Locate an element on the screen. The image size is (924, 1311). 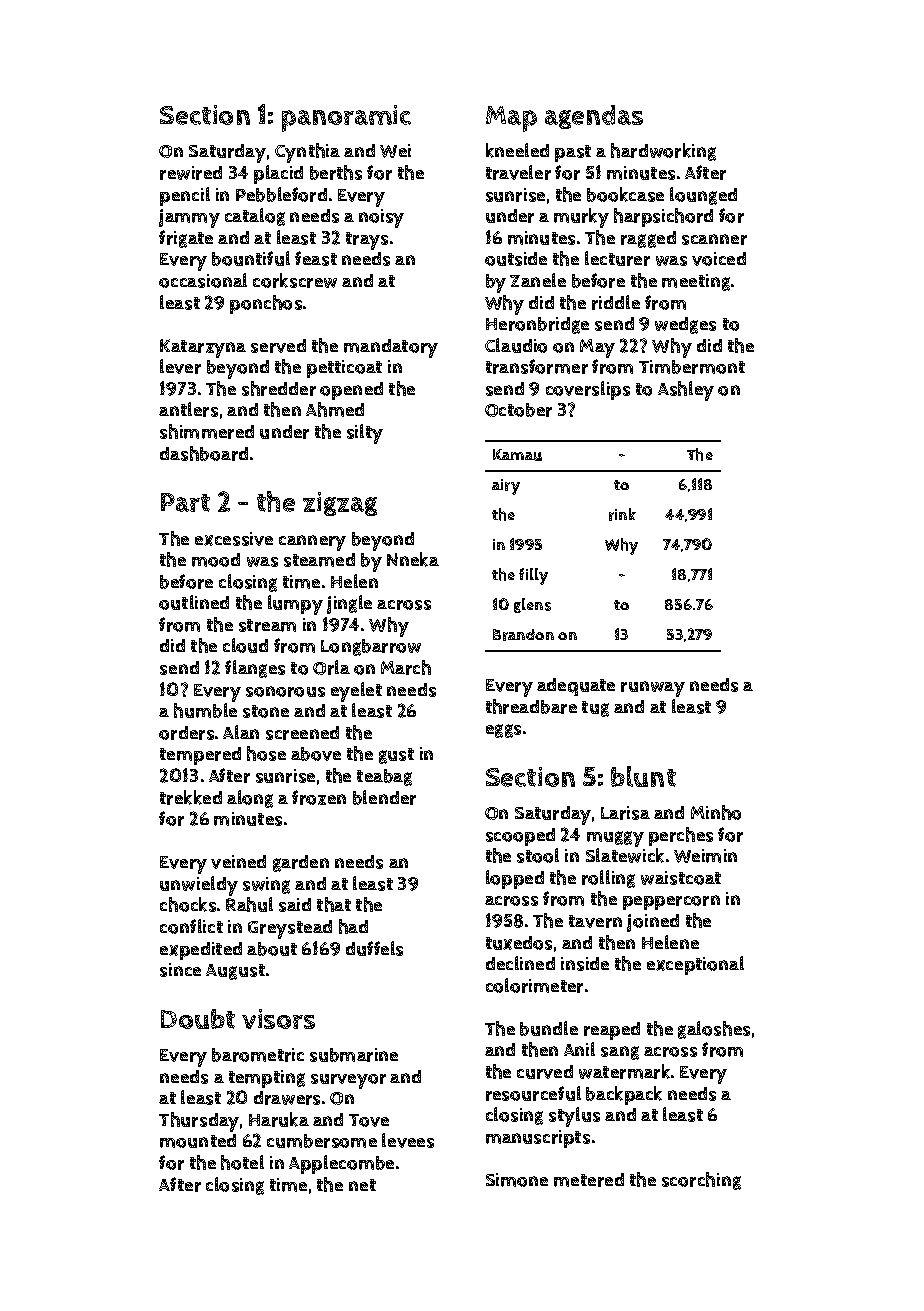
adequate is located at coordinates (576, 687).
